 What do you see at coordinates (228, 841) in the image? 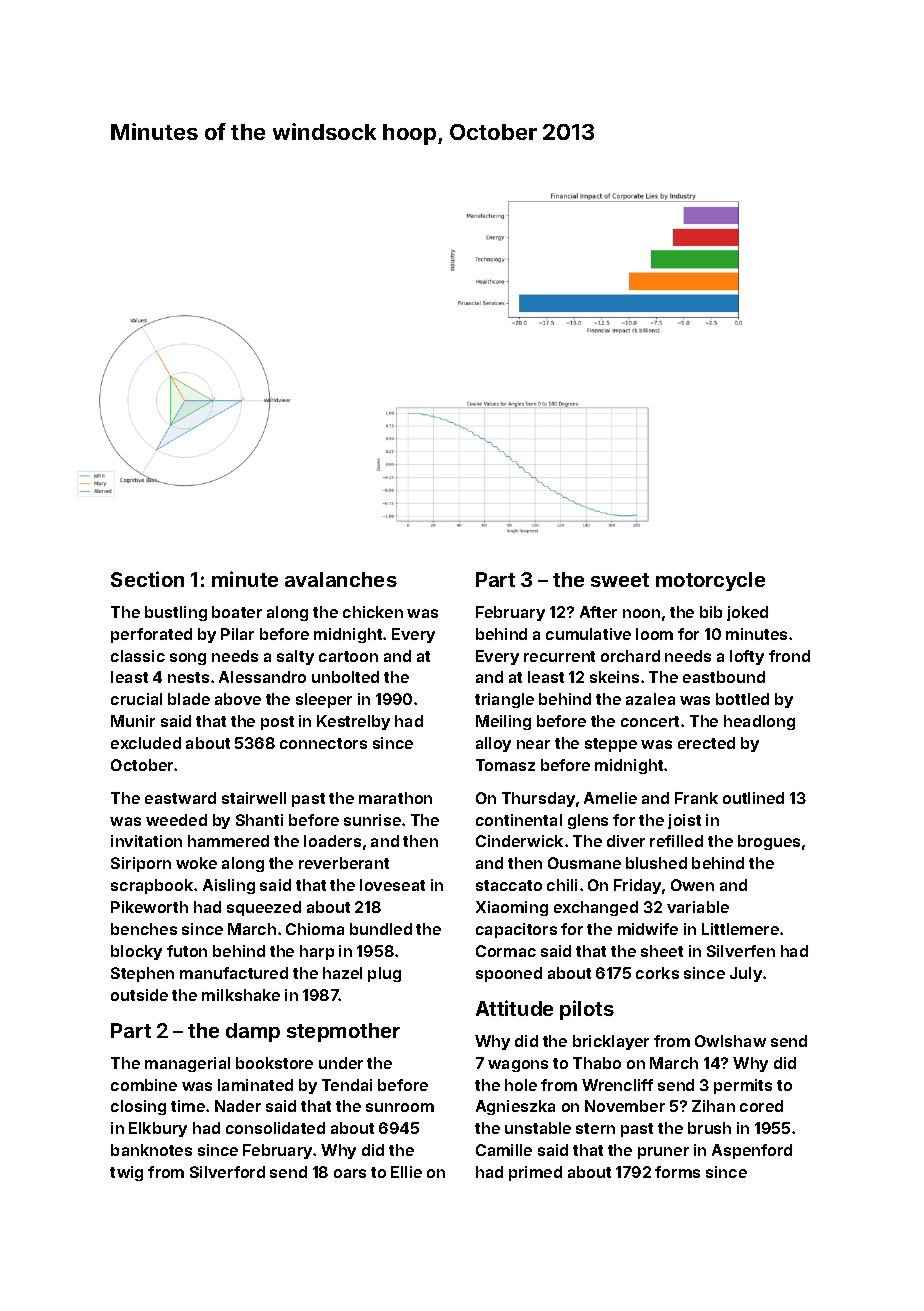
I see `hammered` at bounding box center [228, 841].
